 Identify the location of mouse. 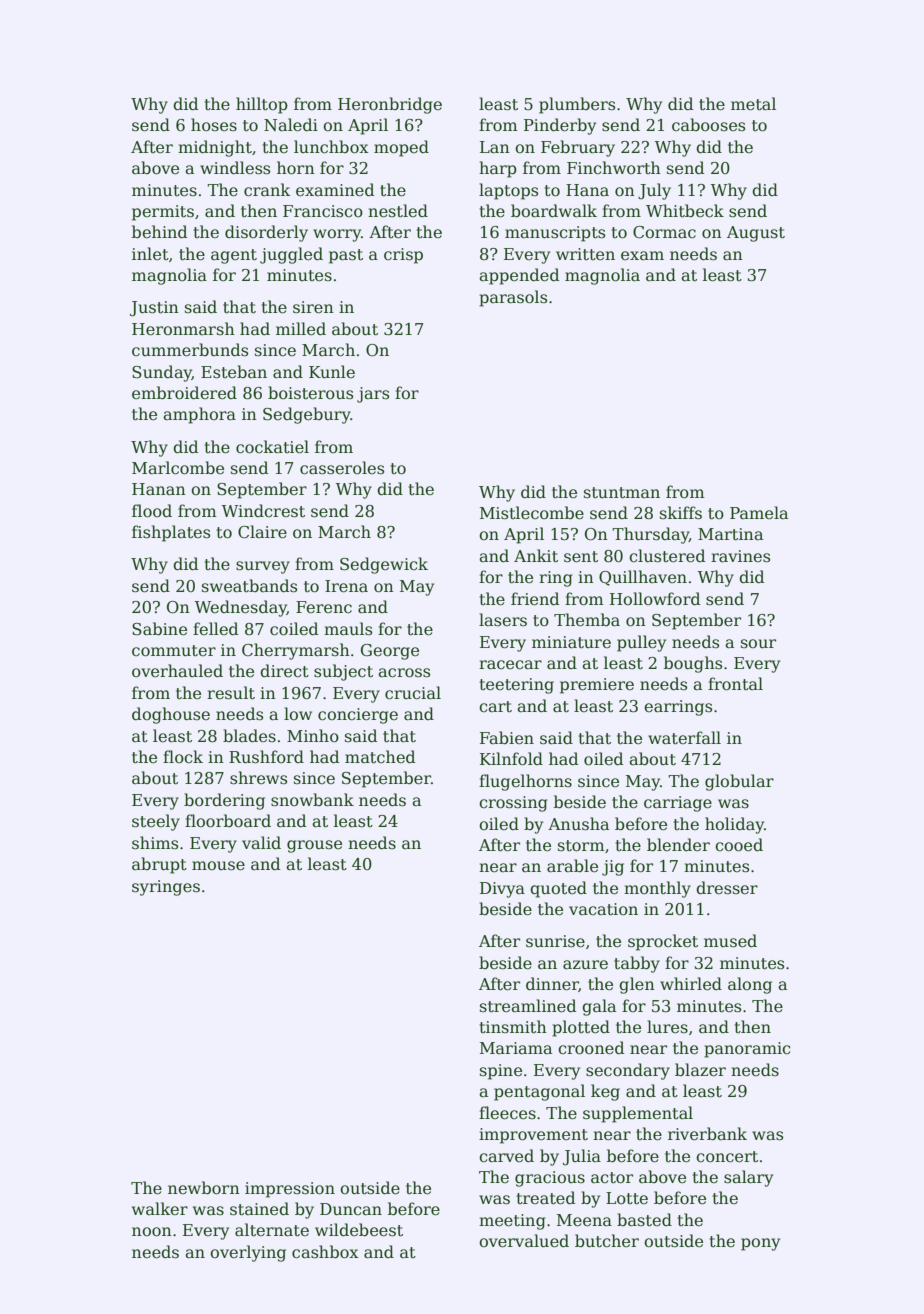
(218, 866).
